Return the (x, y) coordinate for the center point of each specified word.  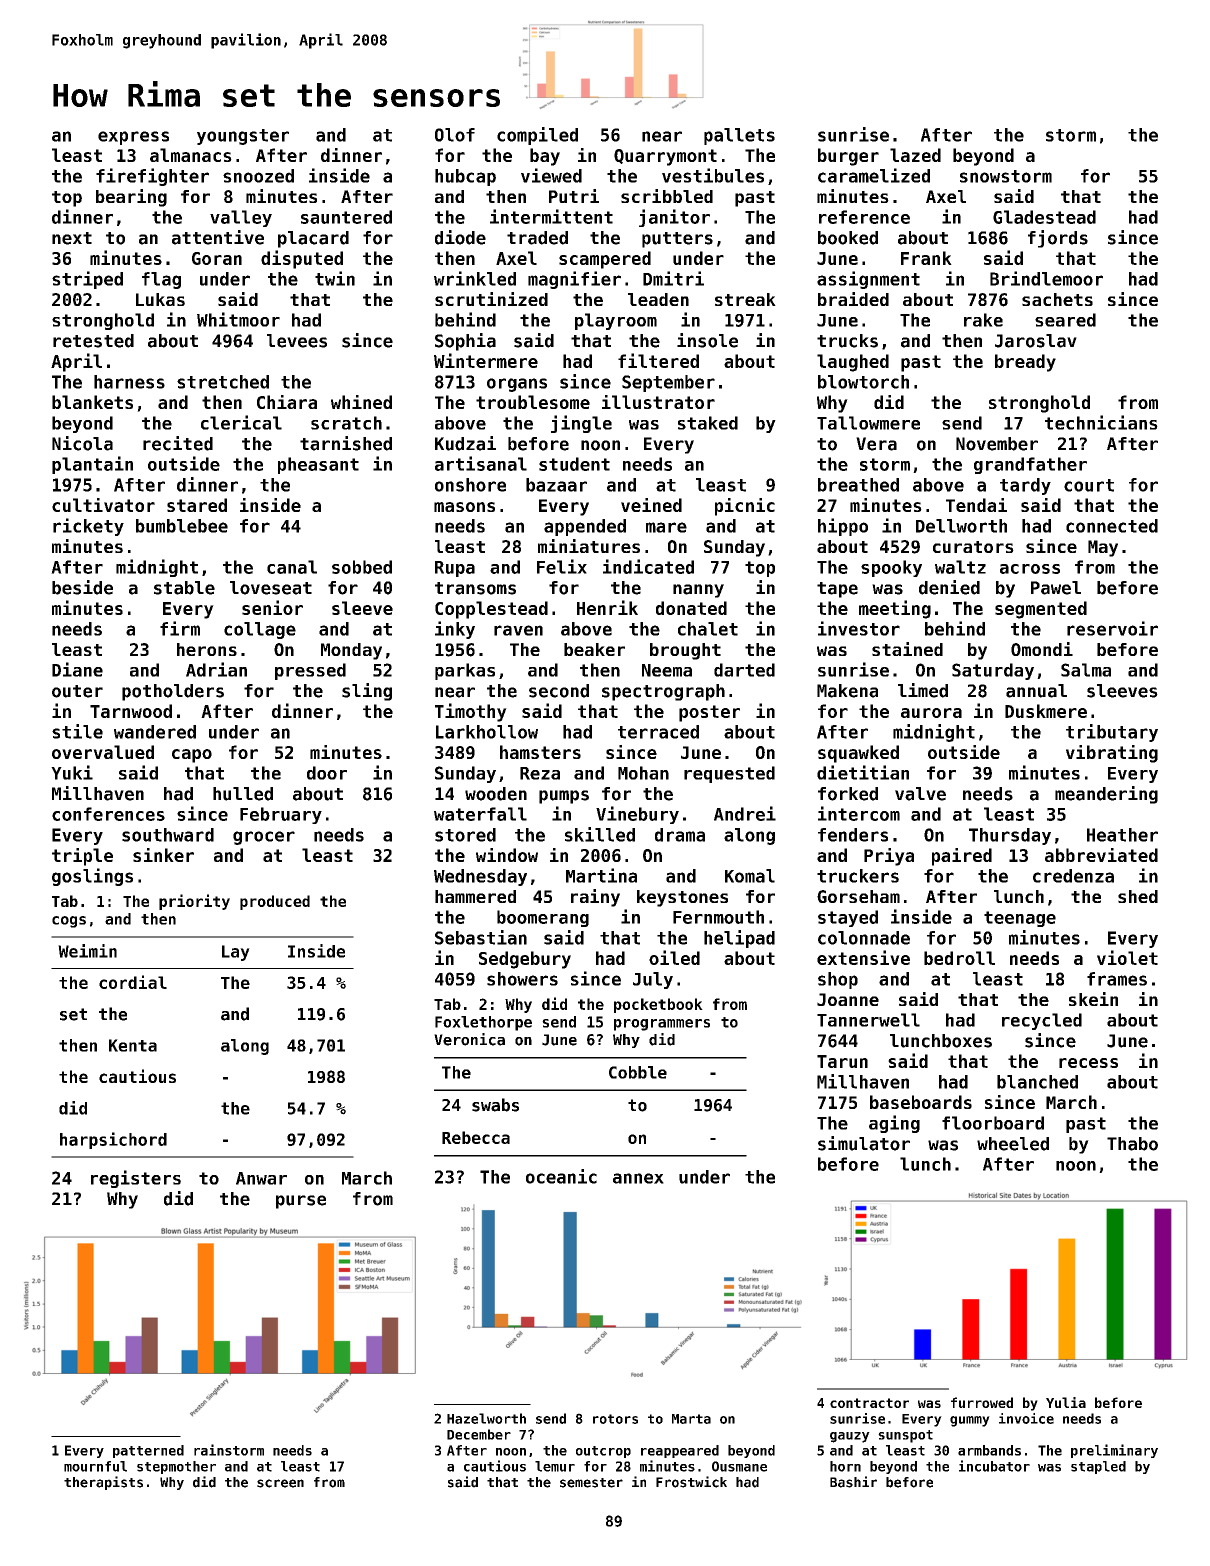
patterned (148, 1451)
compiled (537, 136)
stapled (1098, 1467)
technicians (1101, 422)
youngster (243, 137)
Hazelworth (486, 1418)
